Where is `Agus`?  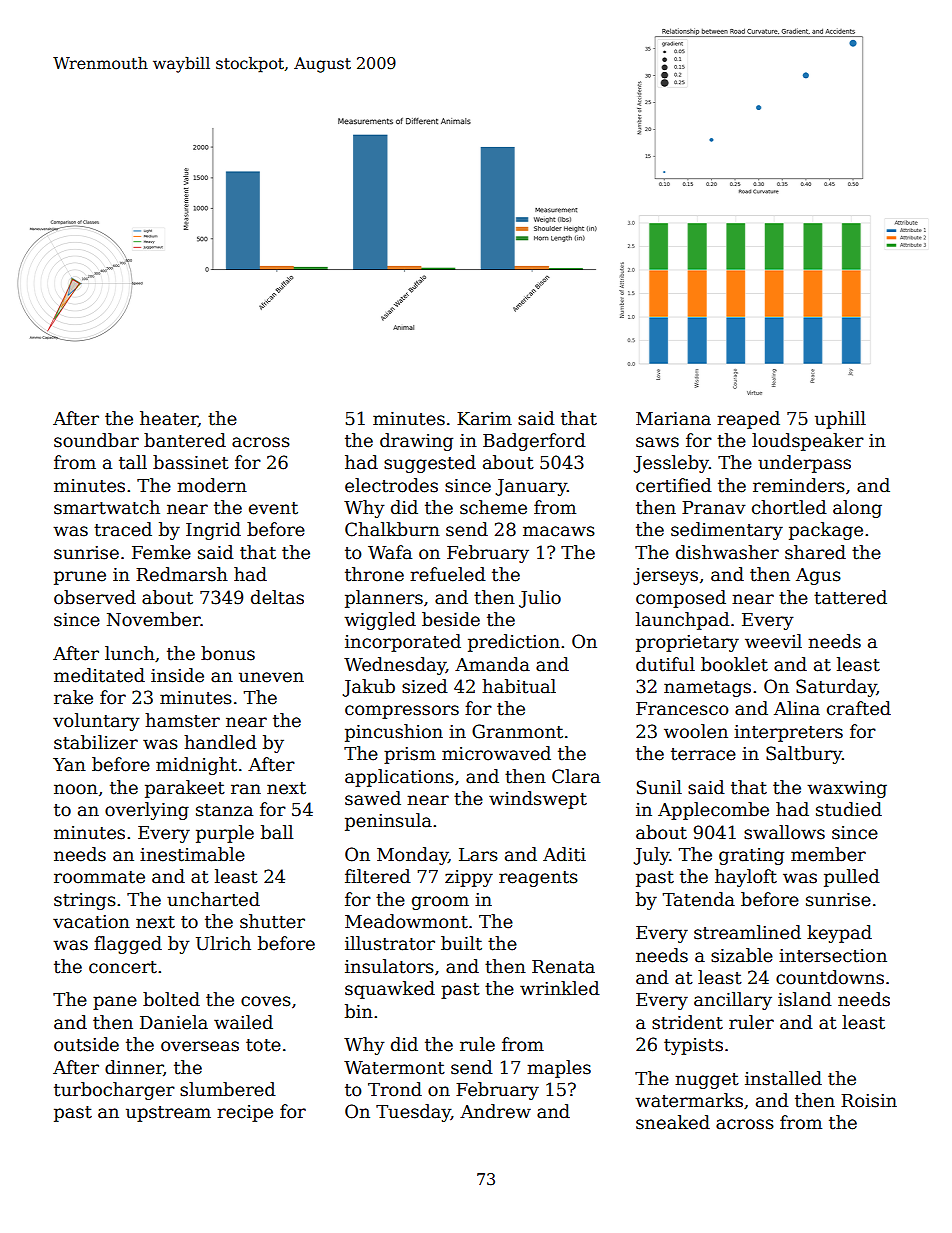 Agus is located at coordinates (818, 576).
